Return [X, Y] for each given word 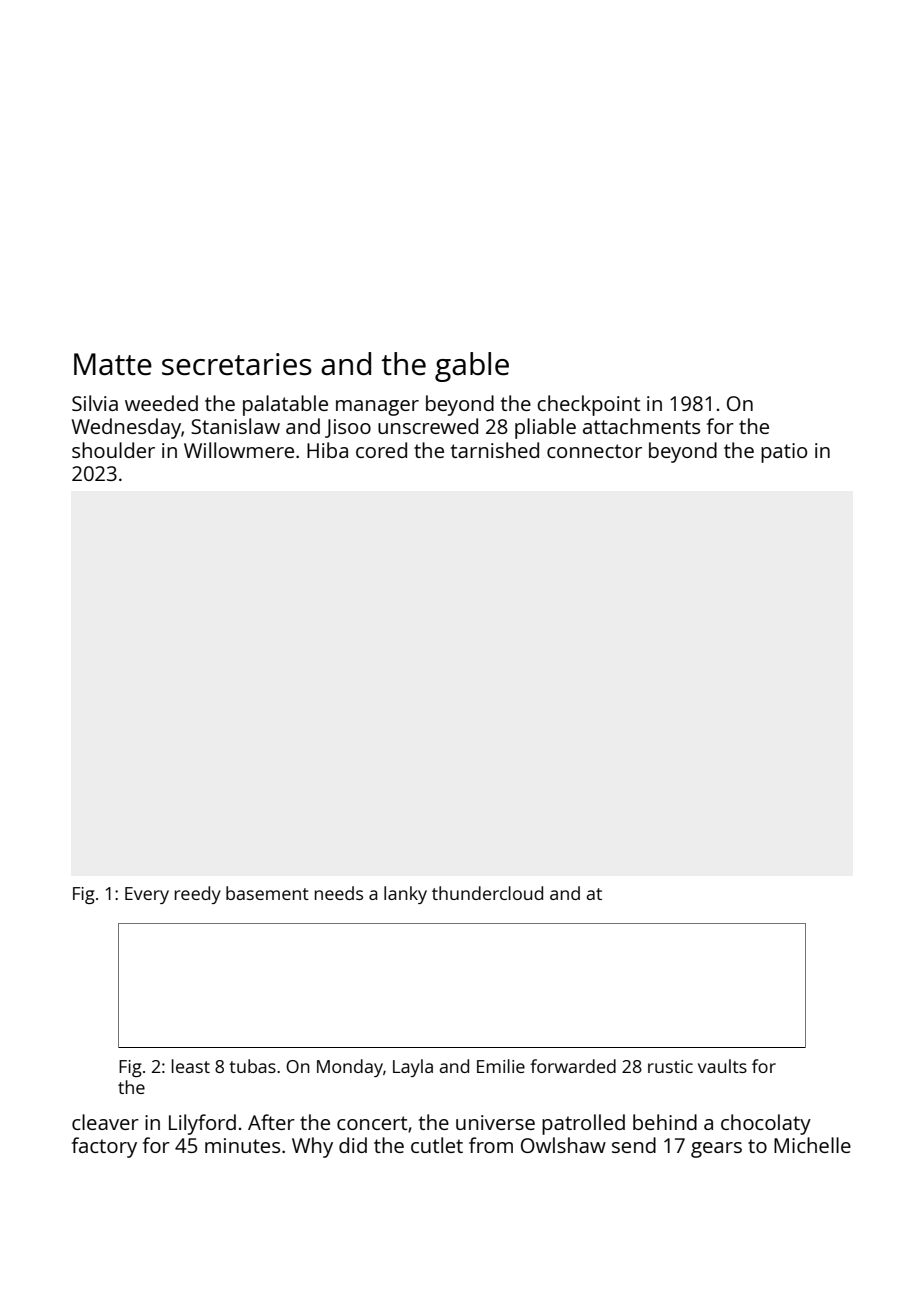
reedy [198, 895]
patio [784, 453]
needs [339, 893]
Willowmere [239, 450]
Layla [413, 1068]
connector [594, 451]
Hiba [327, 450]
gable [472, 367]
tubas [252, 1066]
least [191, 1066]
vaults [722, 1066]
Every [147, 895]
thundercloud [487, 893]
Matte [113, 364]
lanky [405, 895]
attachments [641, 426]
